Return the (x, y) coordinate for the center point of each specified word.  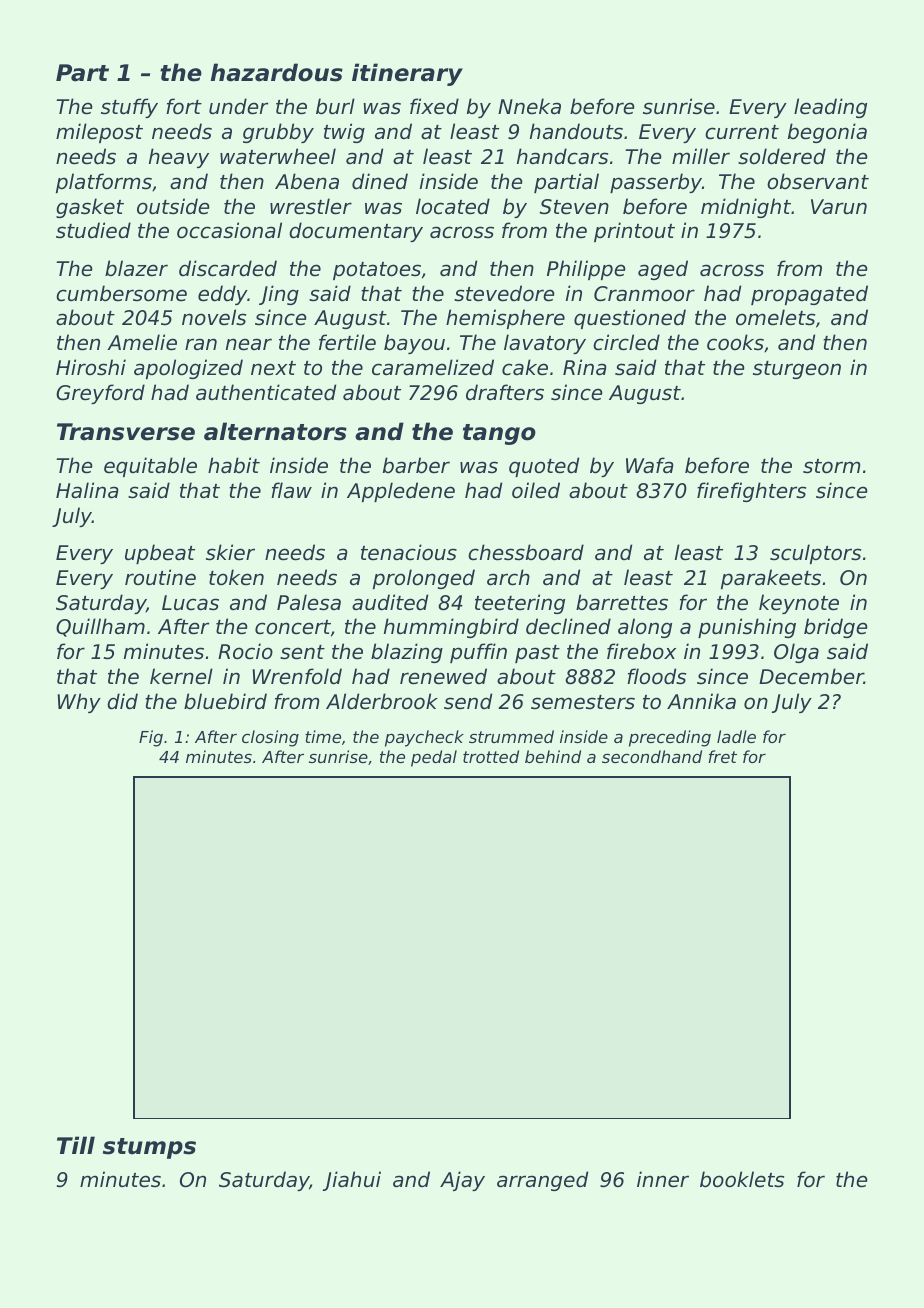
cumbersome (121, 293)
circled (626, 342)
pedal (434, 758)
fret (722, 756)
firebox (641, 651)
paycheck (424, 738)
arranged (542, 1181)
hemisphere (505, 319)
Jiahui (352, 1181)
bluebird (225, 701)
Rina (585, 367)
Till (76, 1145)
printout (634, 232)
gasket (90, 208)
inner (663, 1179)
